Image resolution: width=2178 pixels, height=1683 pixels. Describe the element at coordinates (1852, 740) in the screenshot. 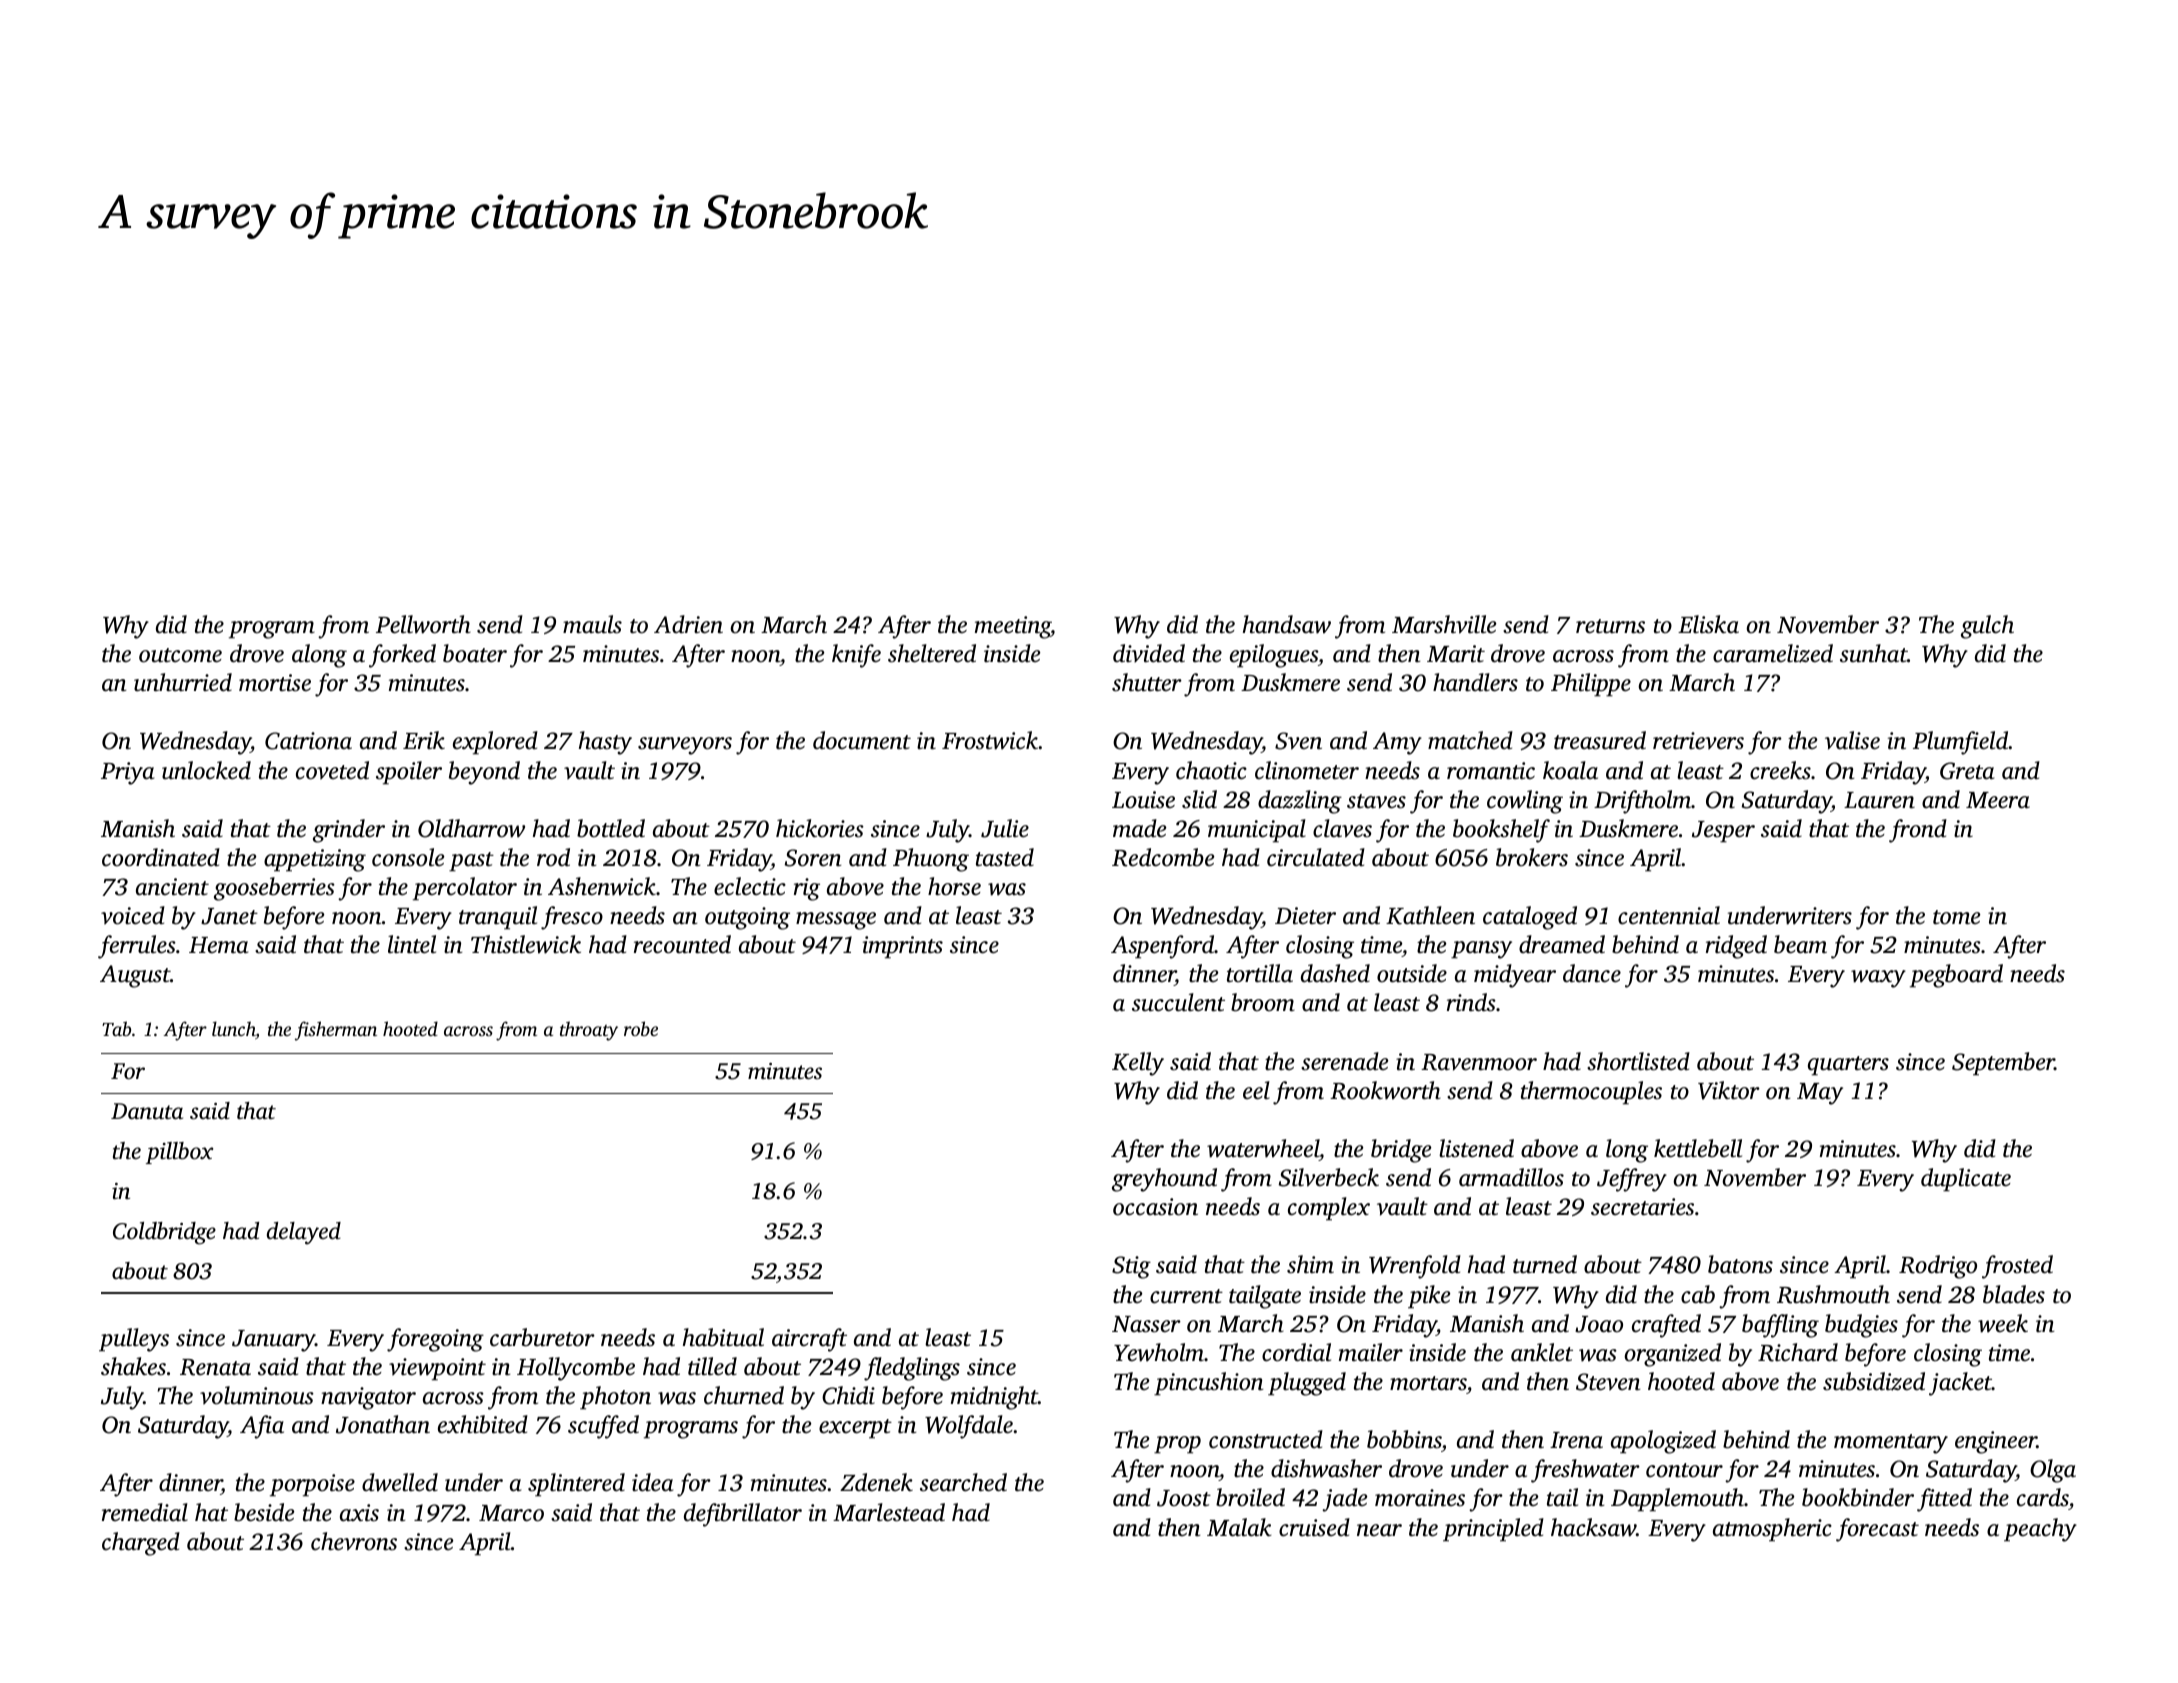

I see `valise` at that location.
